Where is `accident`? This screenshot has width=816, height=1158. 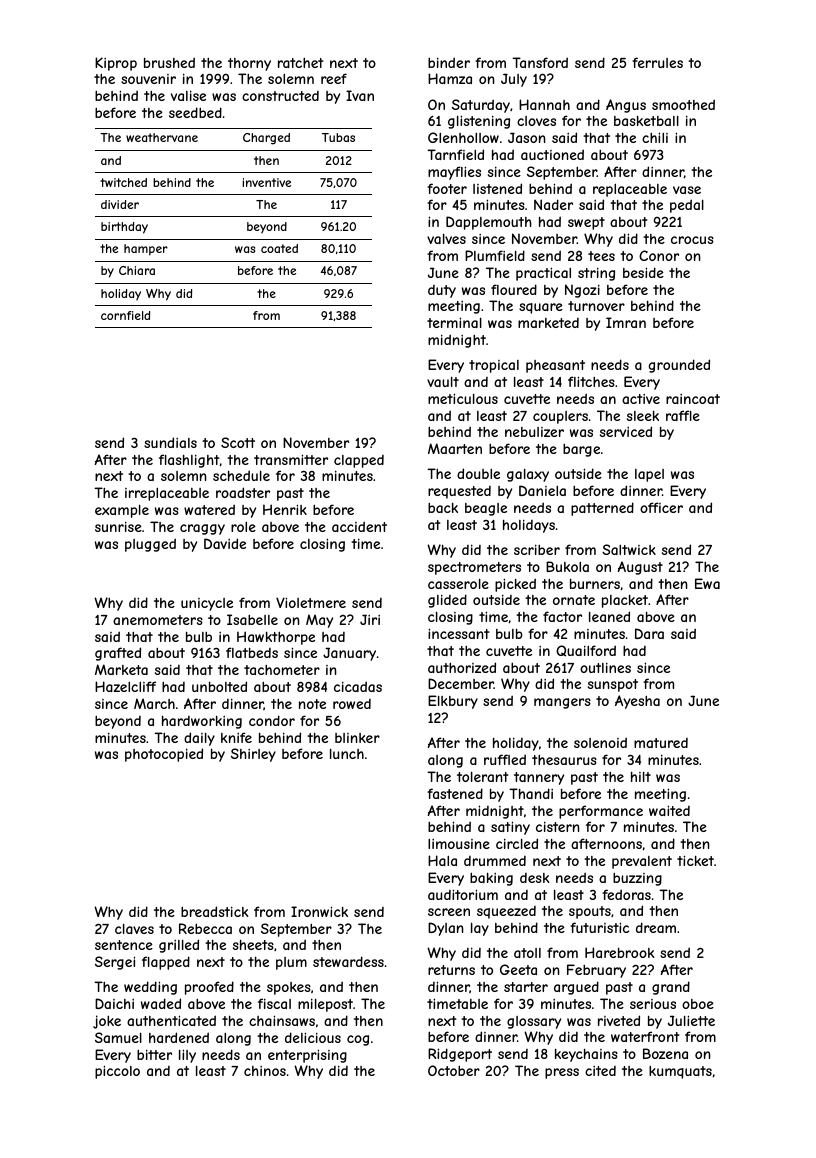
accident is located at coordinates (359, 526).
